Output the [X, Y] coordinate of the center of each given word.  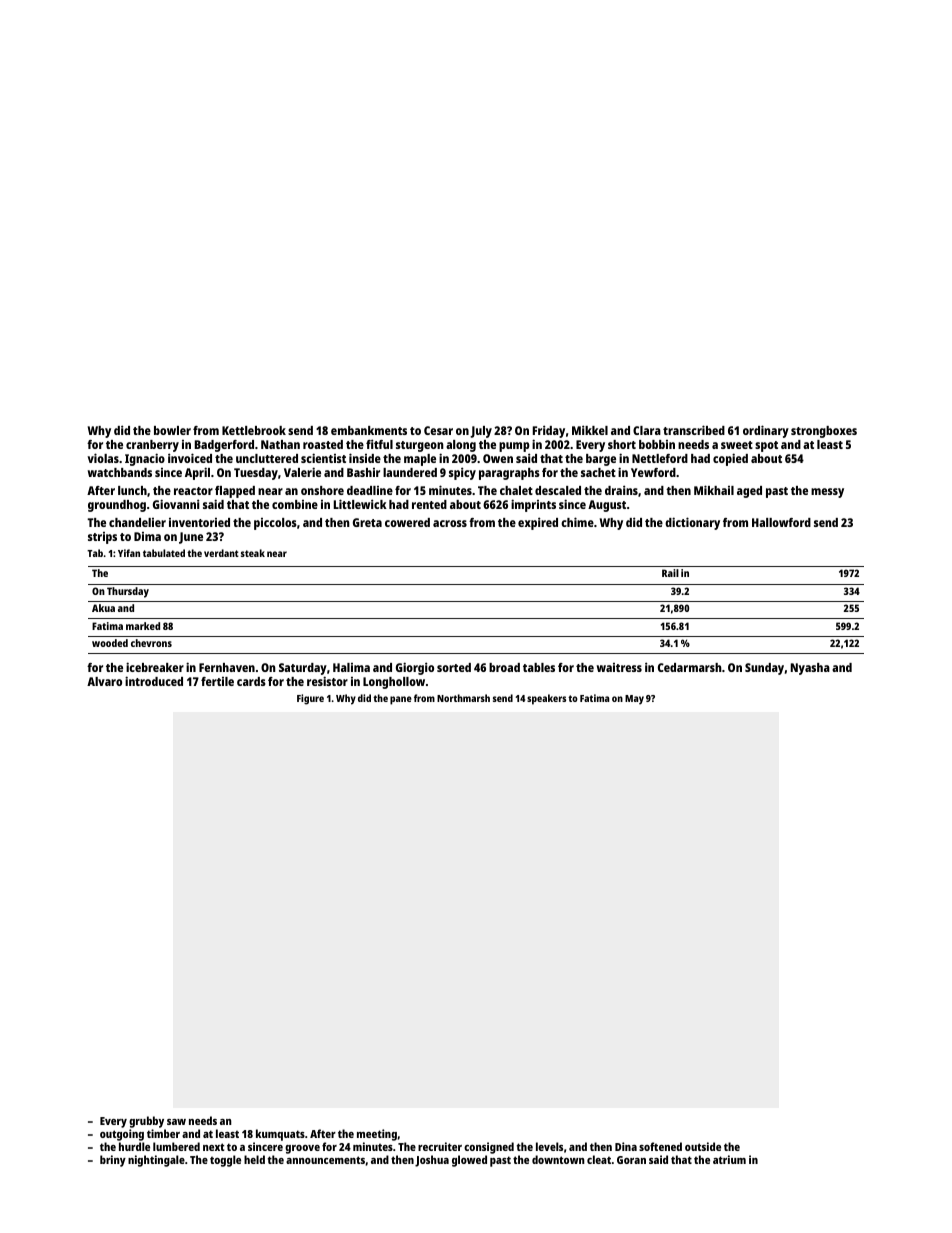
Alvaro [104, 681]
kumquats [280, 1135]
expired [538, 523]
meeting [377, 1135]
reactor [193, 491]
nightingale [156, 1161]
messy [827, 493]
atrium [729, 1159]
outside [703, 1146]
